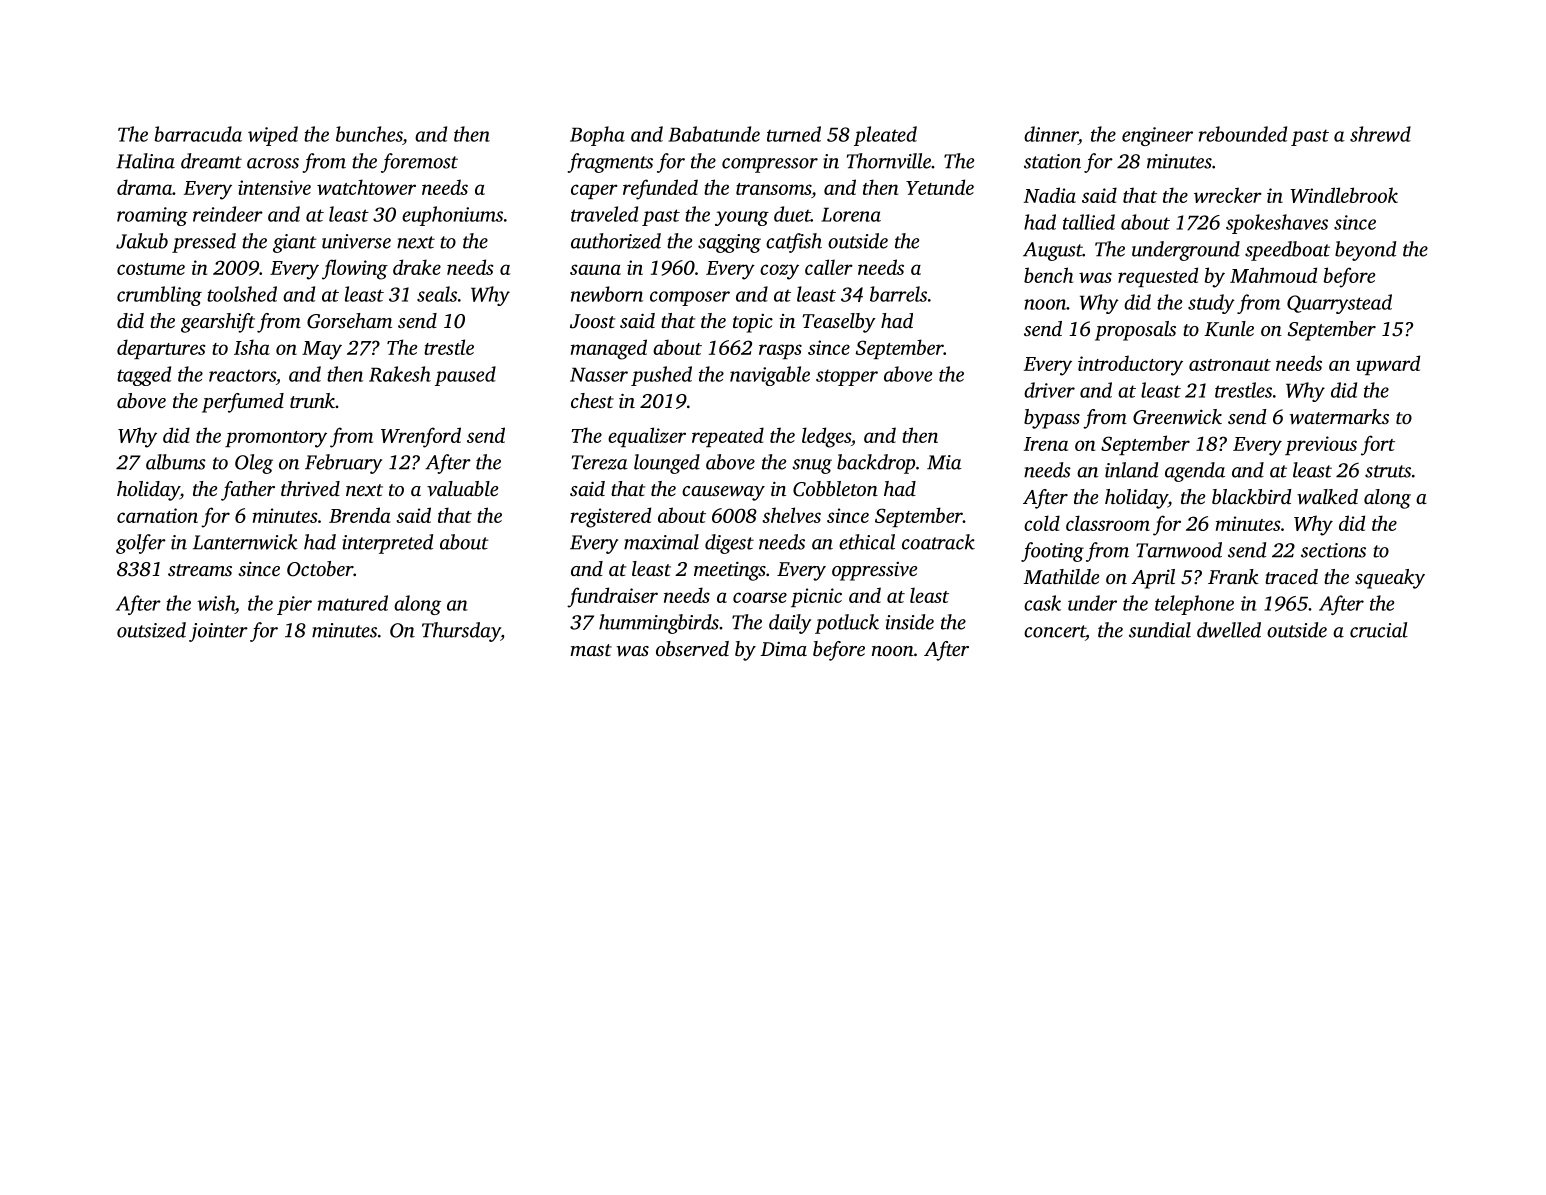 This screenshot has height=1195, width=1546. I want to click on Wrenford, so click(421, 437).
